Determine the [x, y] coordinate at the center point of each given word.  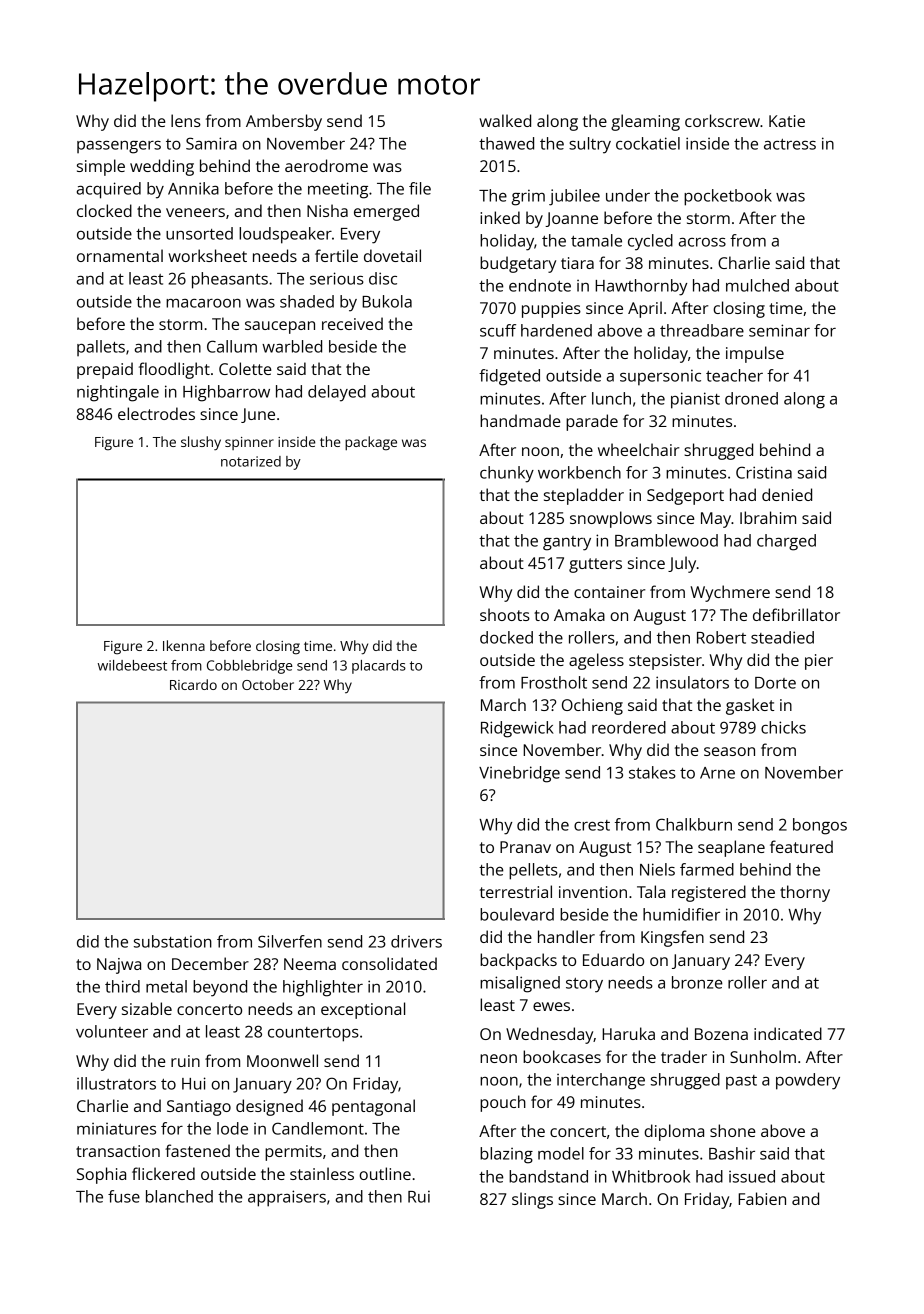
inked [500, 217]
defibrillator [796, 614]
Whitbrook [651, 1176]
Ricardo [193, 684]
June [258, 415]
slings [532, 1200]
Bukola [387, 301]
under [628, 195]
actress [790, 144]
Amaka [579, 614]
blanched [179, 1196]
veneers [195, 212]
